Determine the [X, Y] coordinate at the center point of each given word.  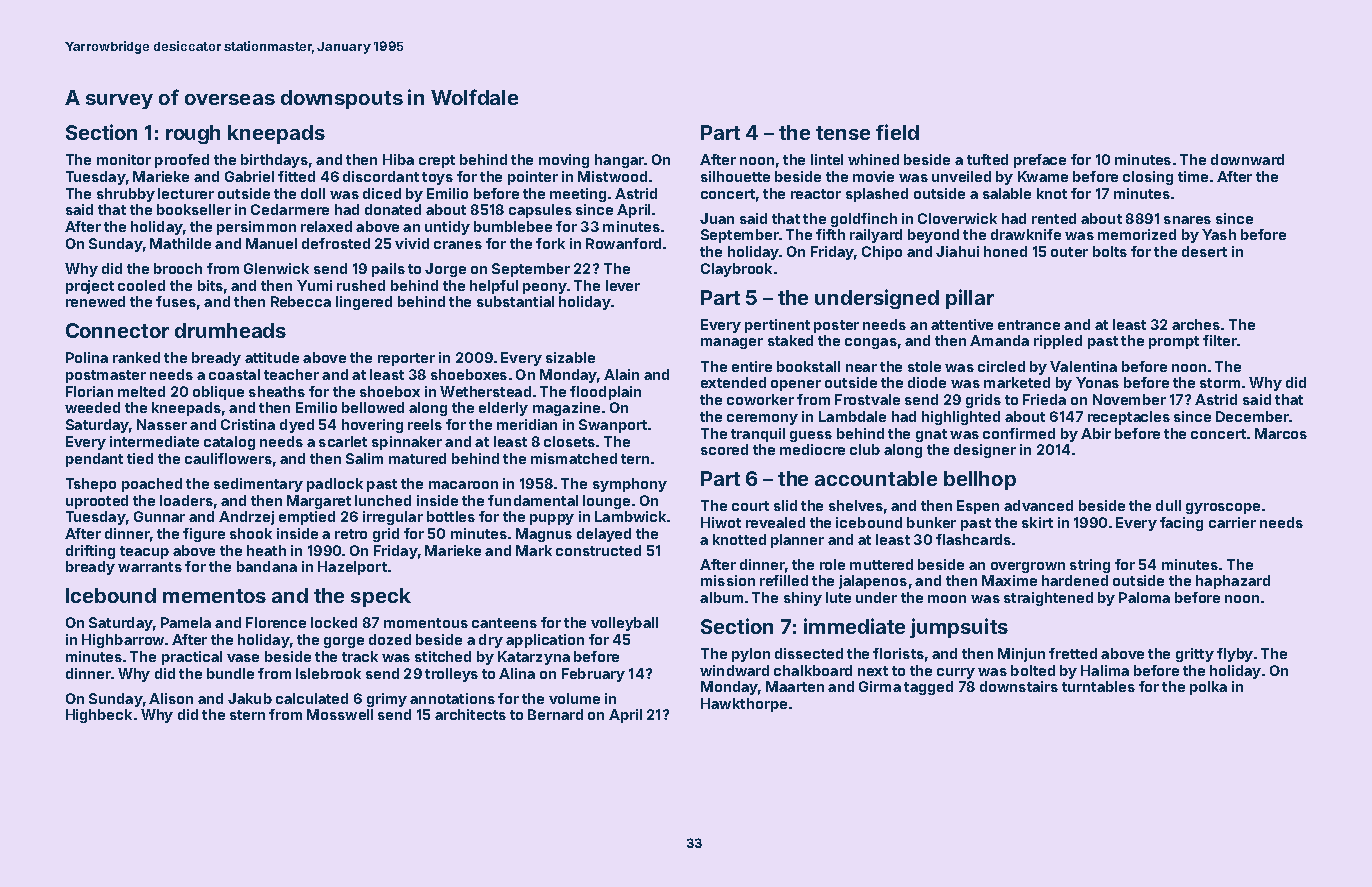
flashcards [973, 539]
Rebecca [301, 301]
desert [1204, 251]
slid [785, 505]
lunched [383, 500]
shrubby [126, 195]
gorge [344, 642]
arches [1196, 324]
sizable [570, 357]
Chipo [882, 253]
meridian [527, 424]
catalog [229, 443]
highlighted [961, 418]
